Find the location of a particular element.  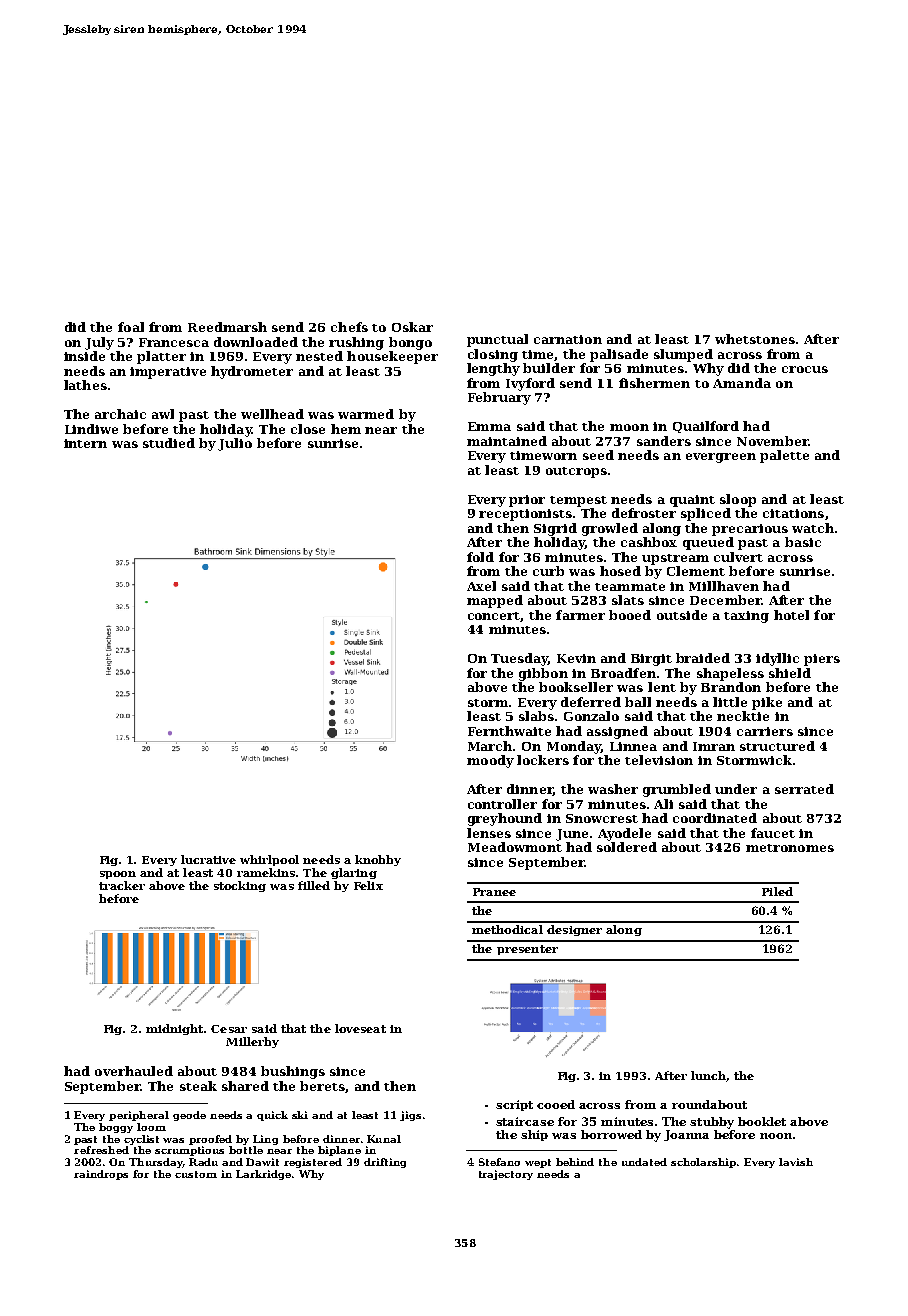

controller is located at coordinates (502, 804).
